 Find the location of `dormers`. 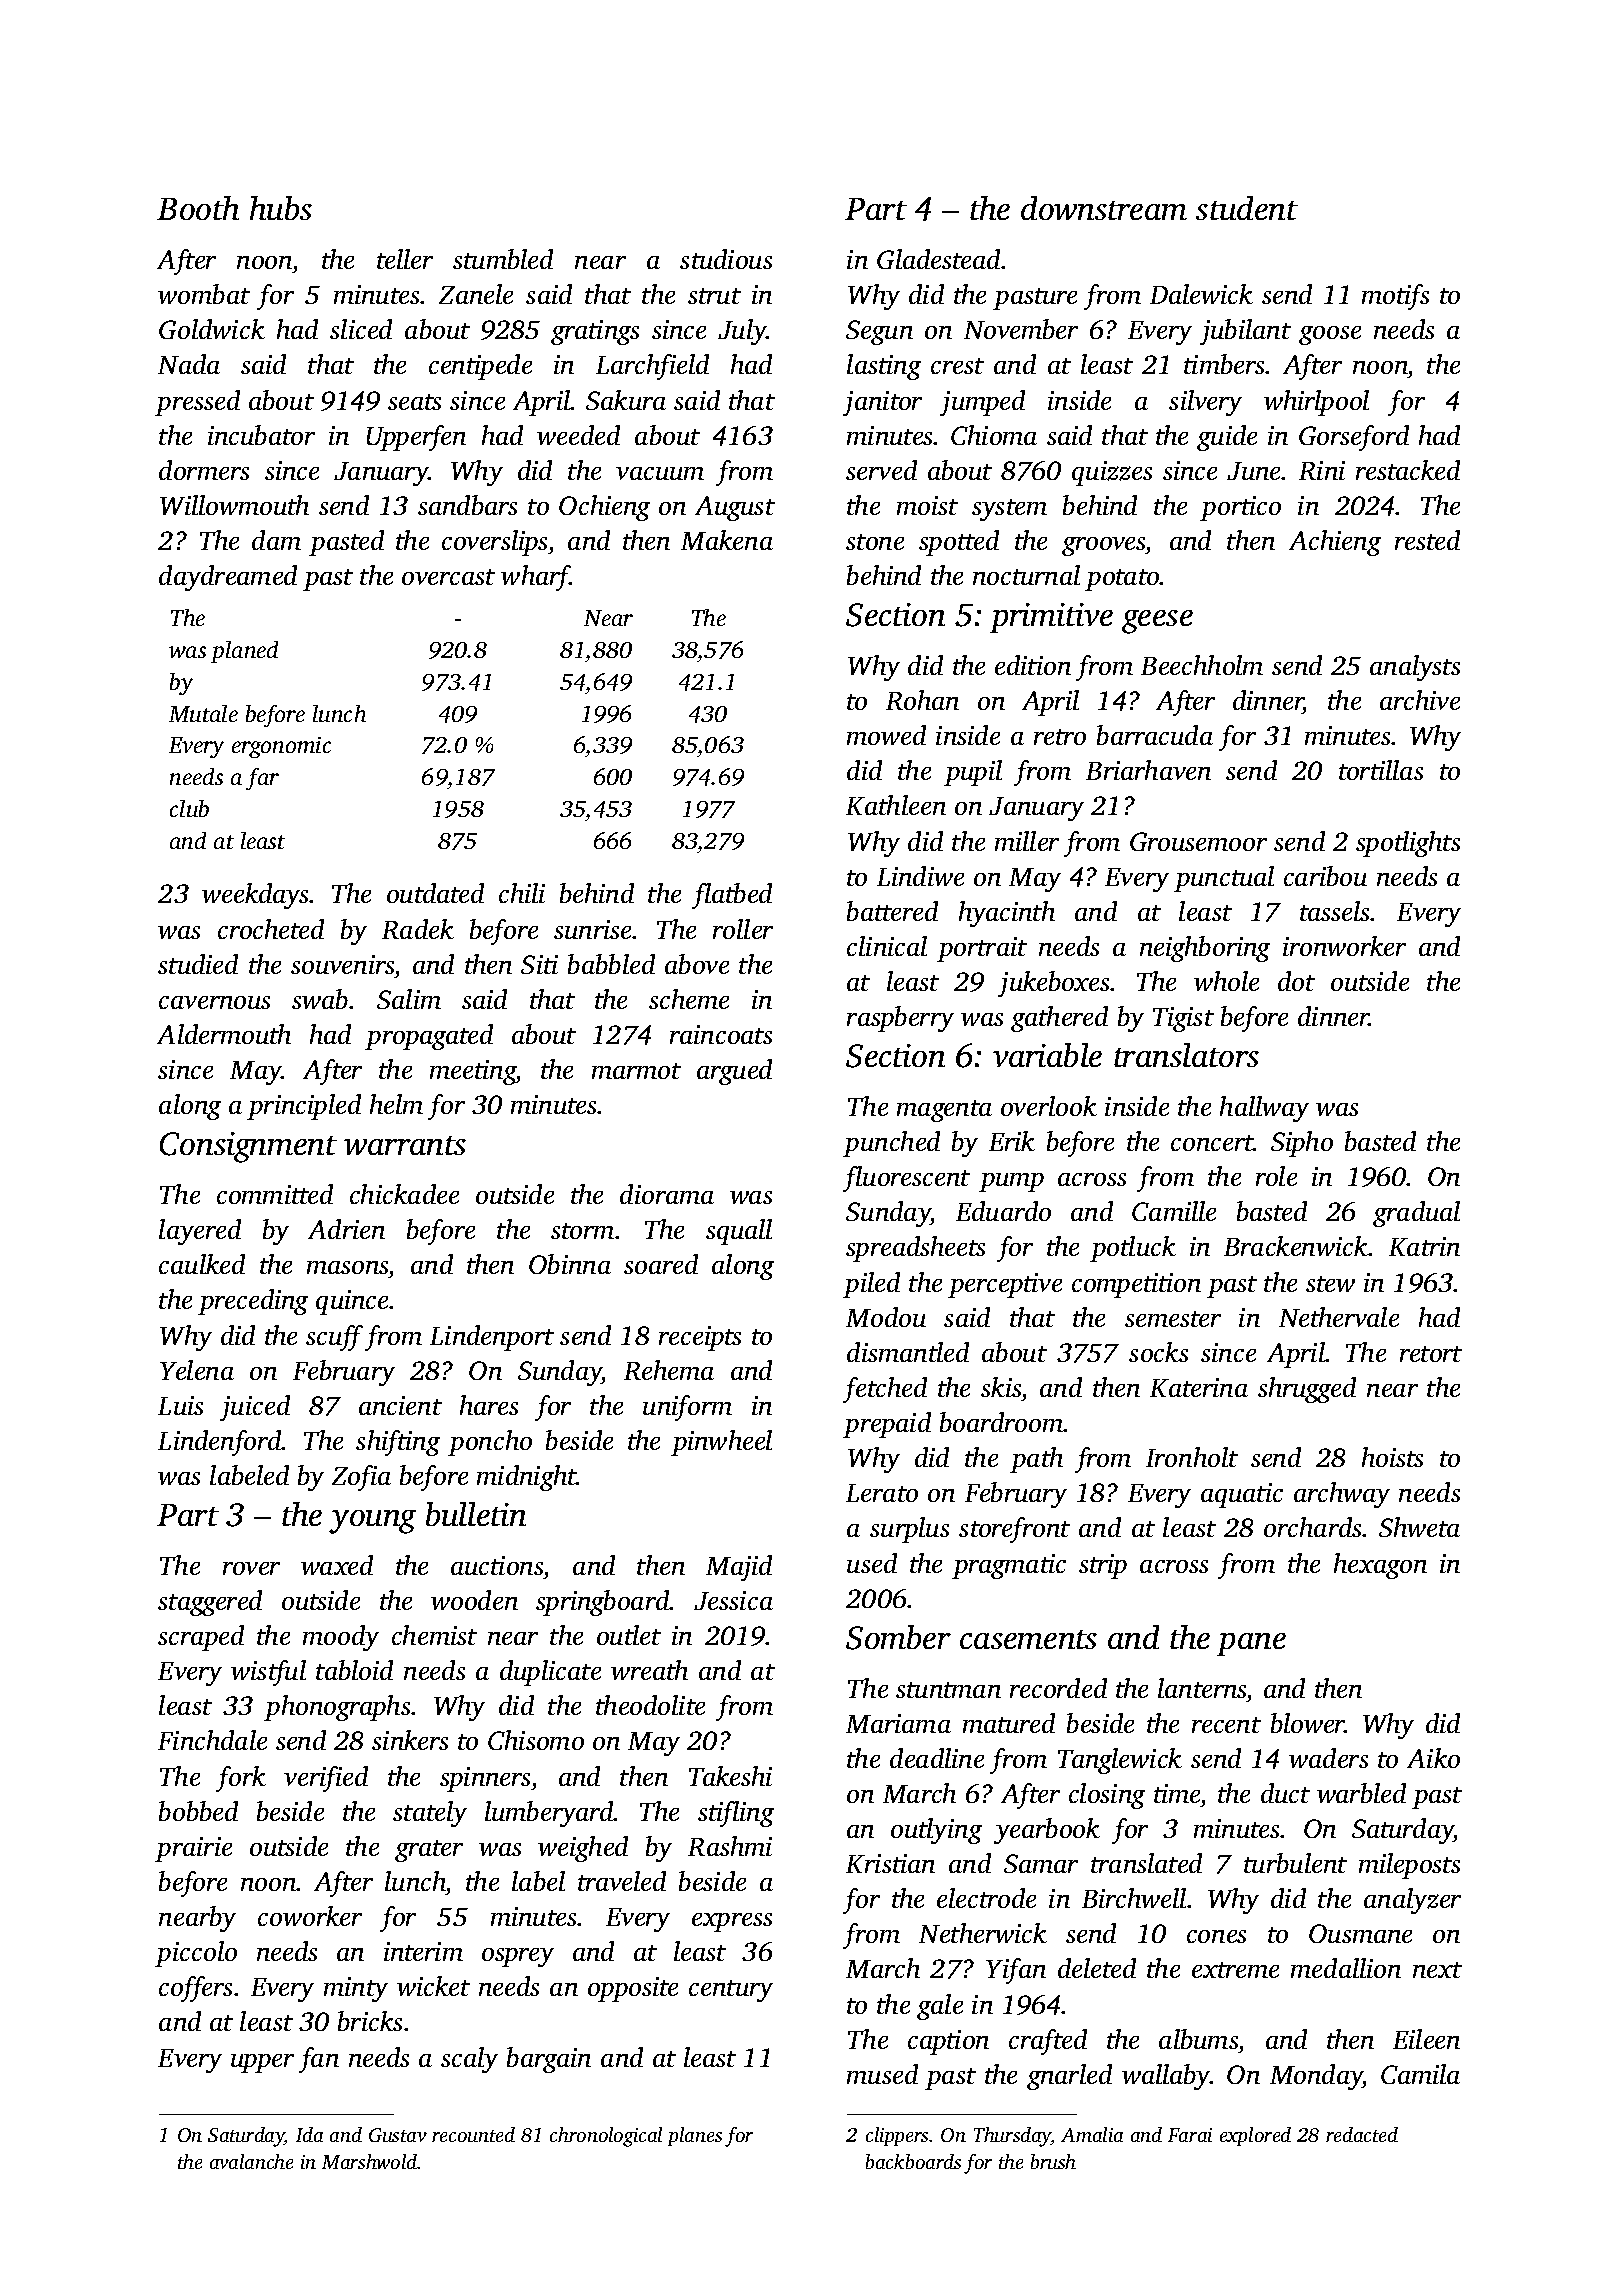

dormers is located at coordinates (204, 470).
